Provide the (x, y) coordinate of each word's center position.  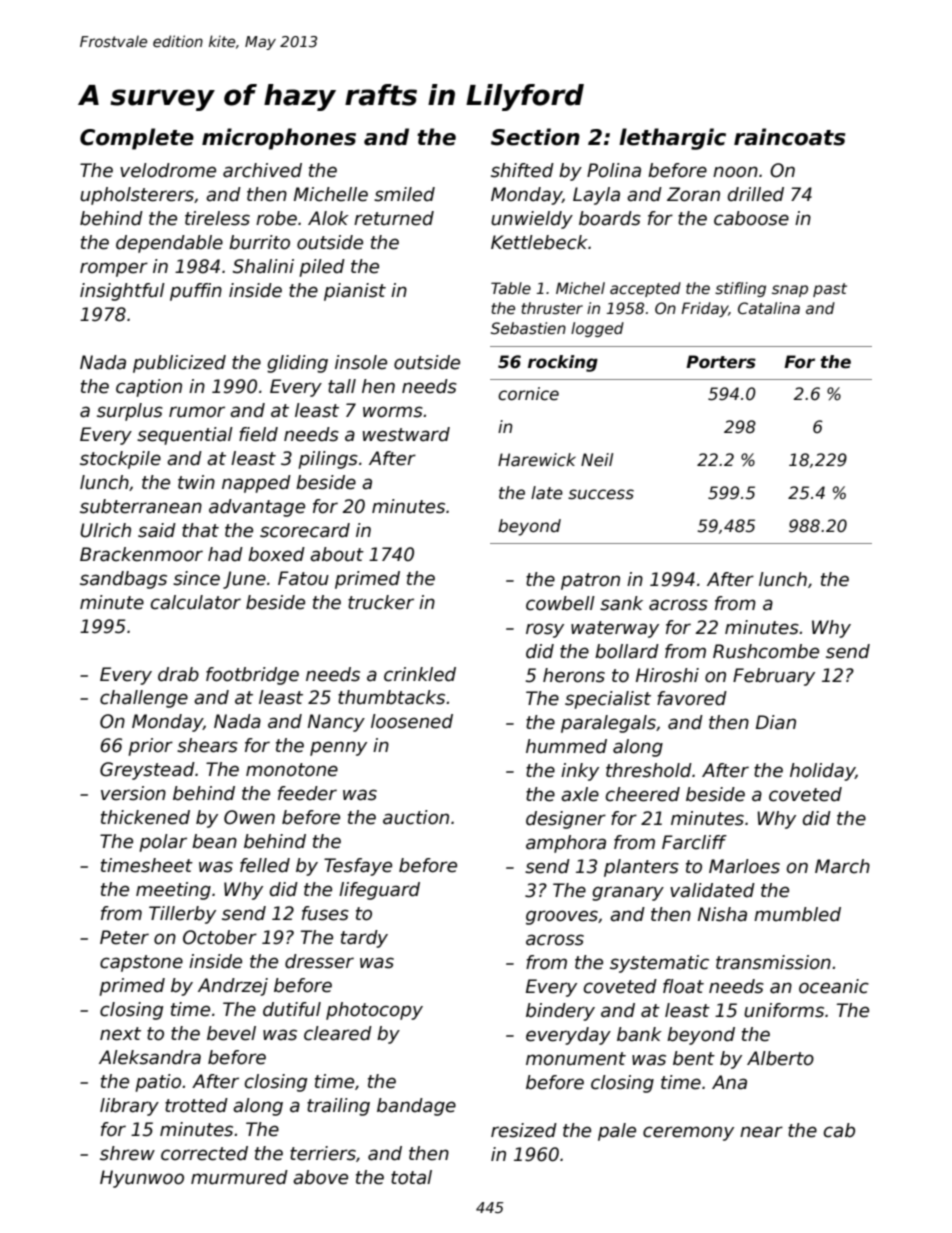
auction (416, 817)
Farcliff (694, 842)
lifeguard (379, 891)
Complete (137, 139)
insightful (122, 292)
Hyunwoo (142, 1179)
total (411, 1177)
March (842, 866)
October (220, 937)
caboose (751, 218)
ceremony (688, 1133)
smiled (404, 194)
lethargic (672, 139)
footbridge (252, 676)
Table (511, 288)
